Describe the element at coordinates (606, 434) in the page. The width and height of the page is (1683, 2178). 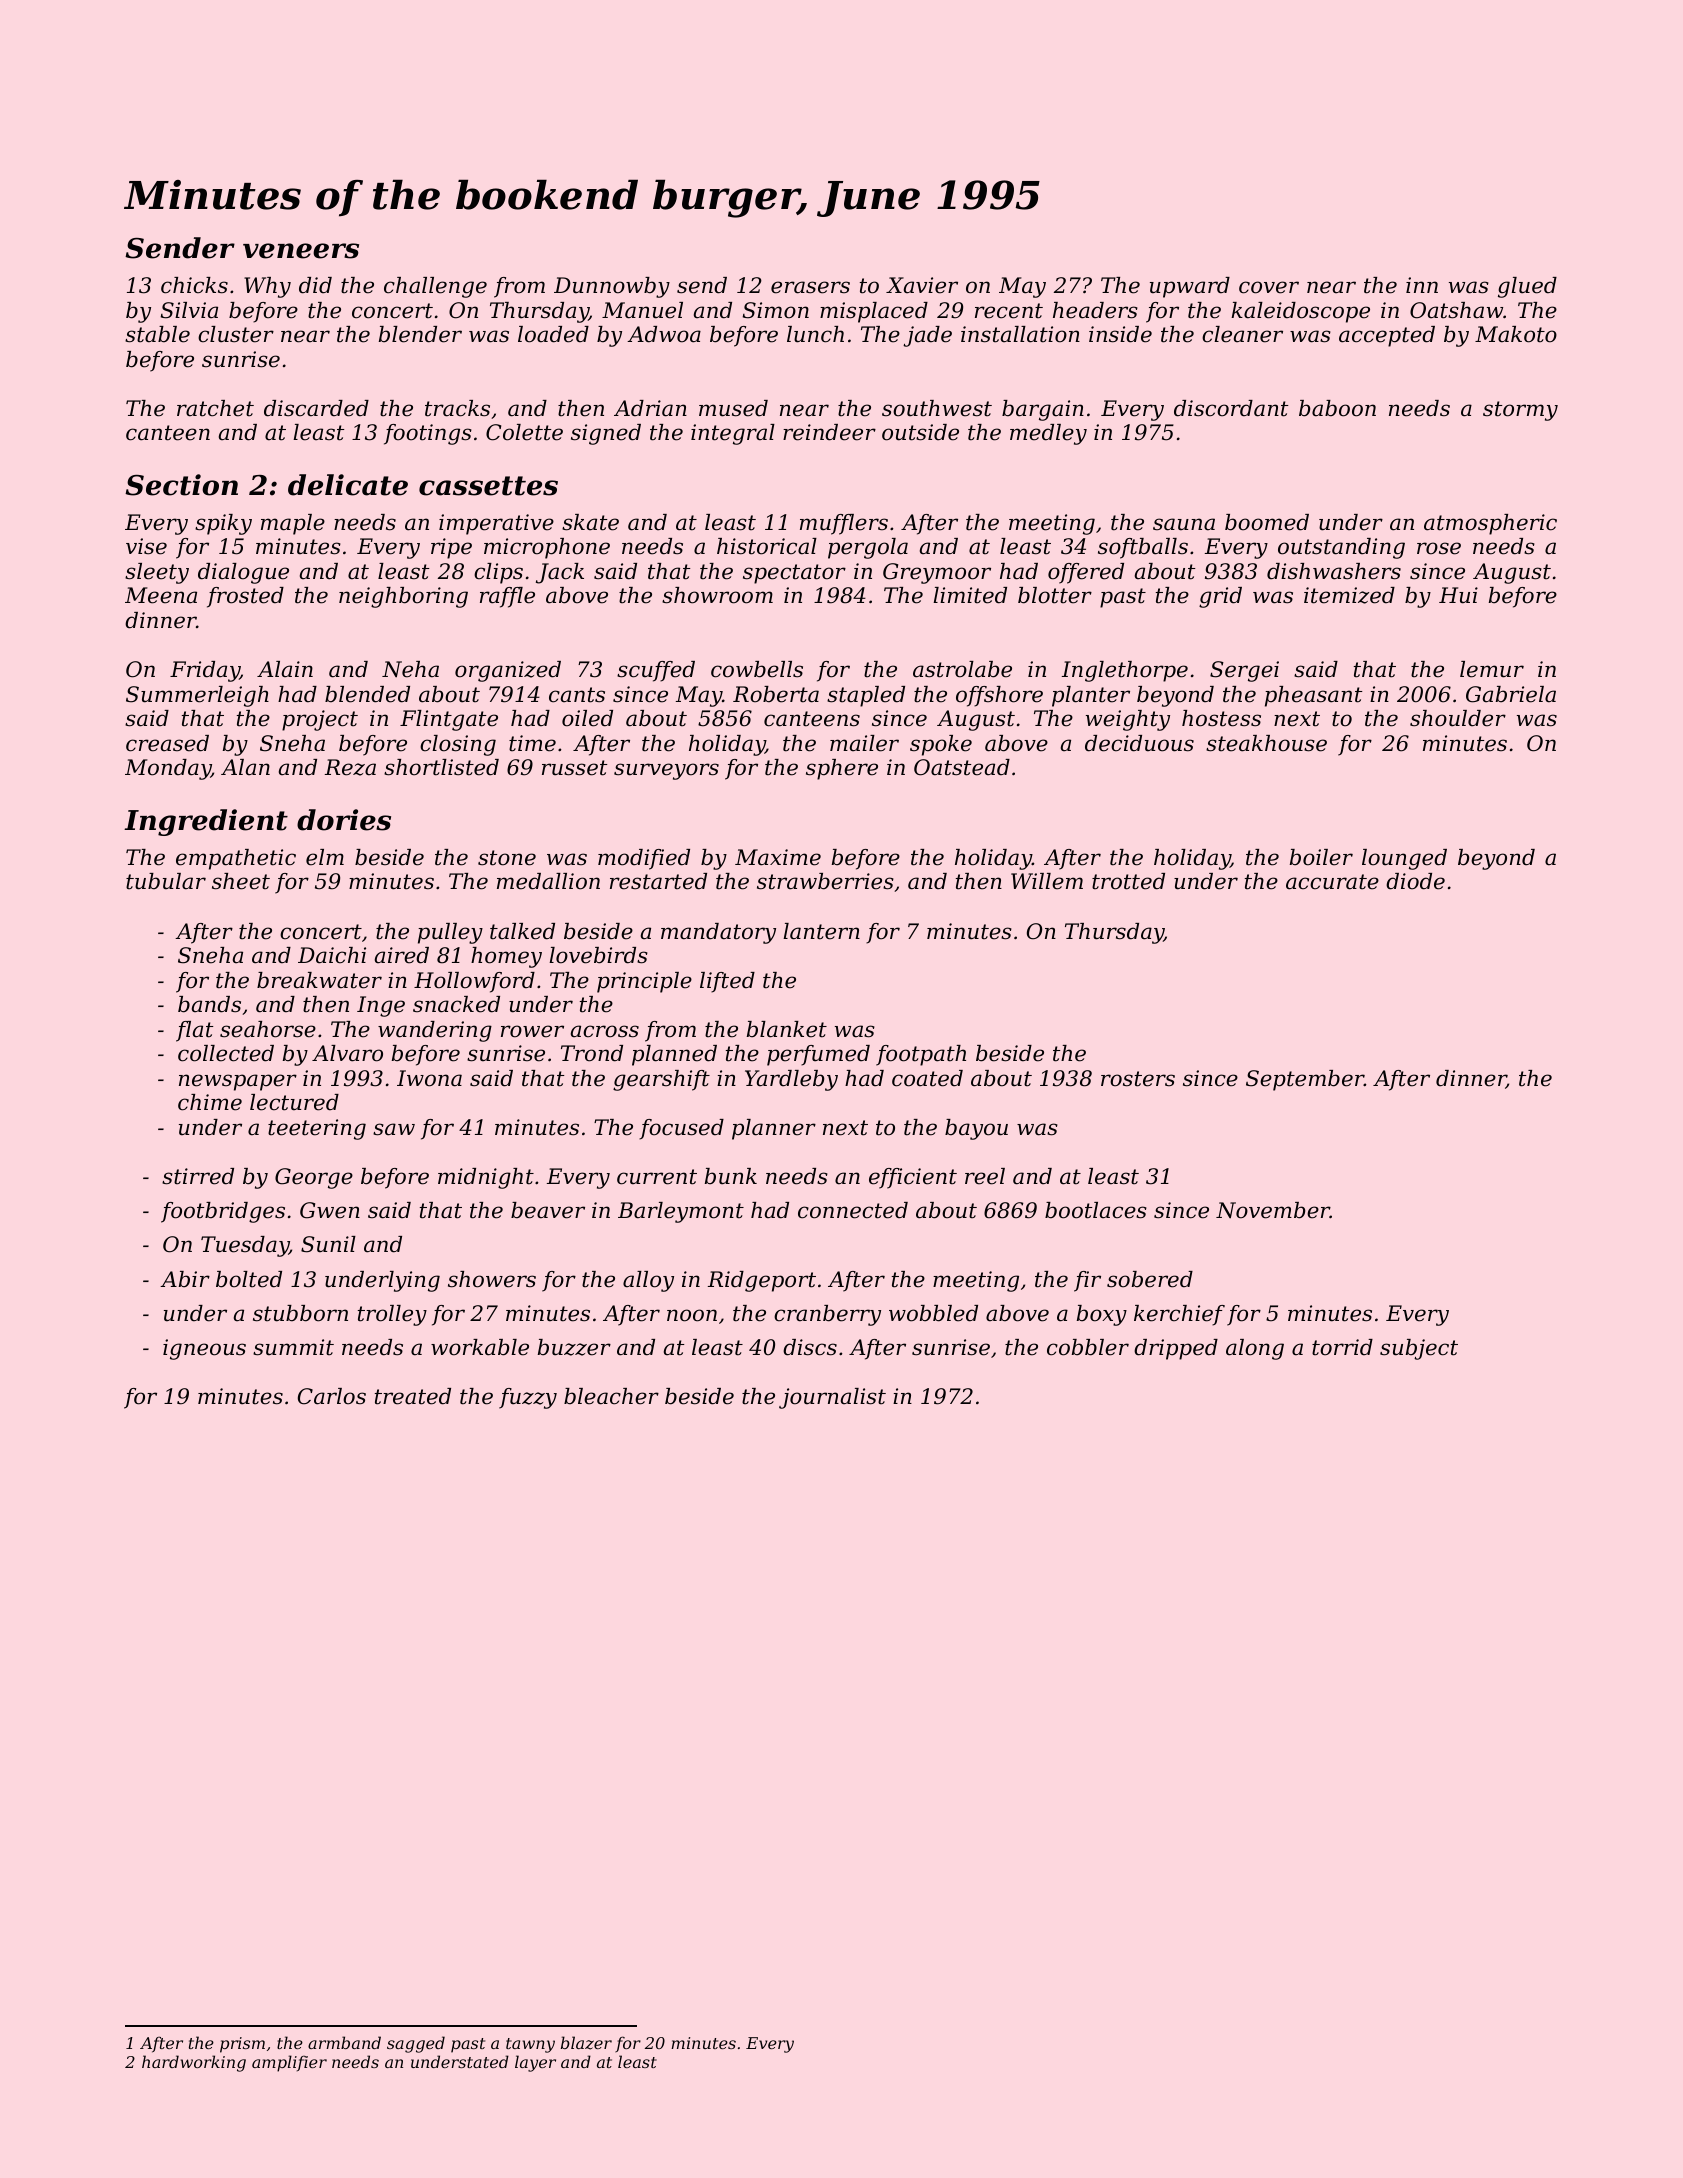
I see `signed` at that location.
